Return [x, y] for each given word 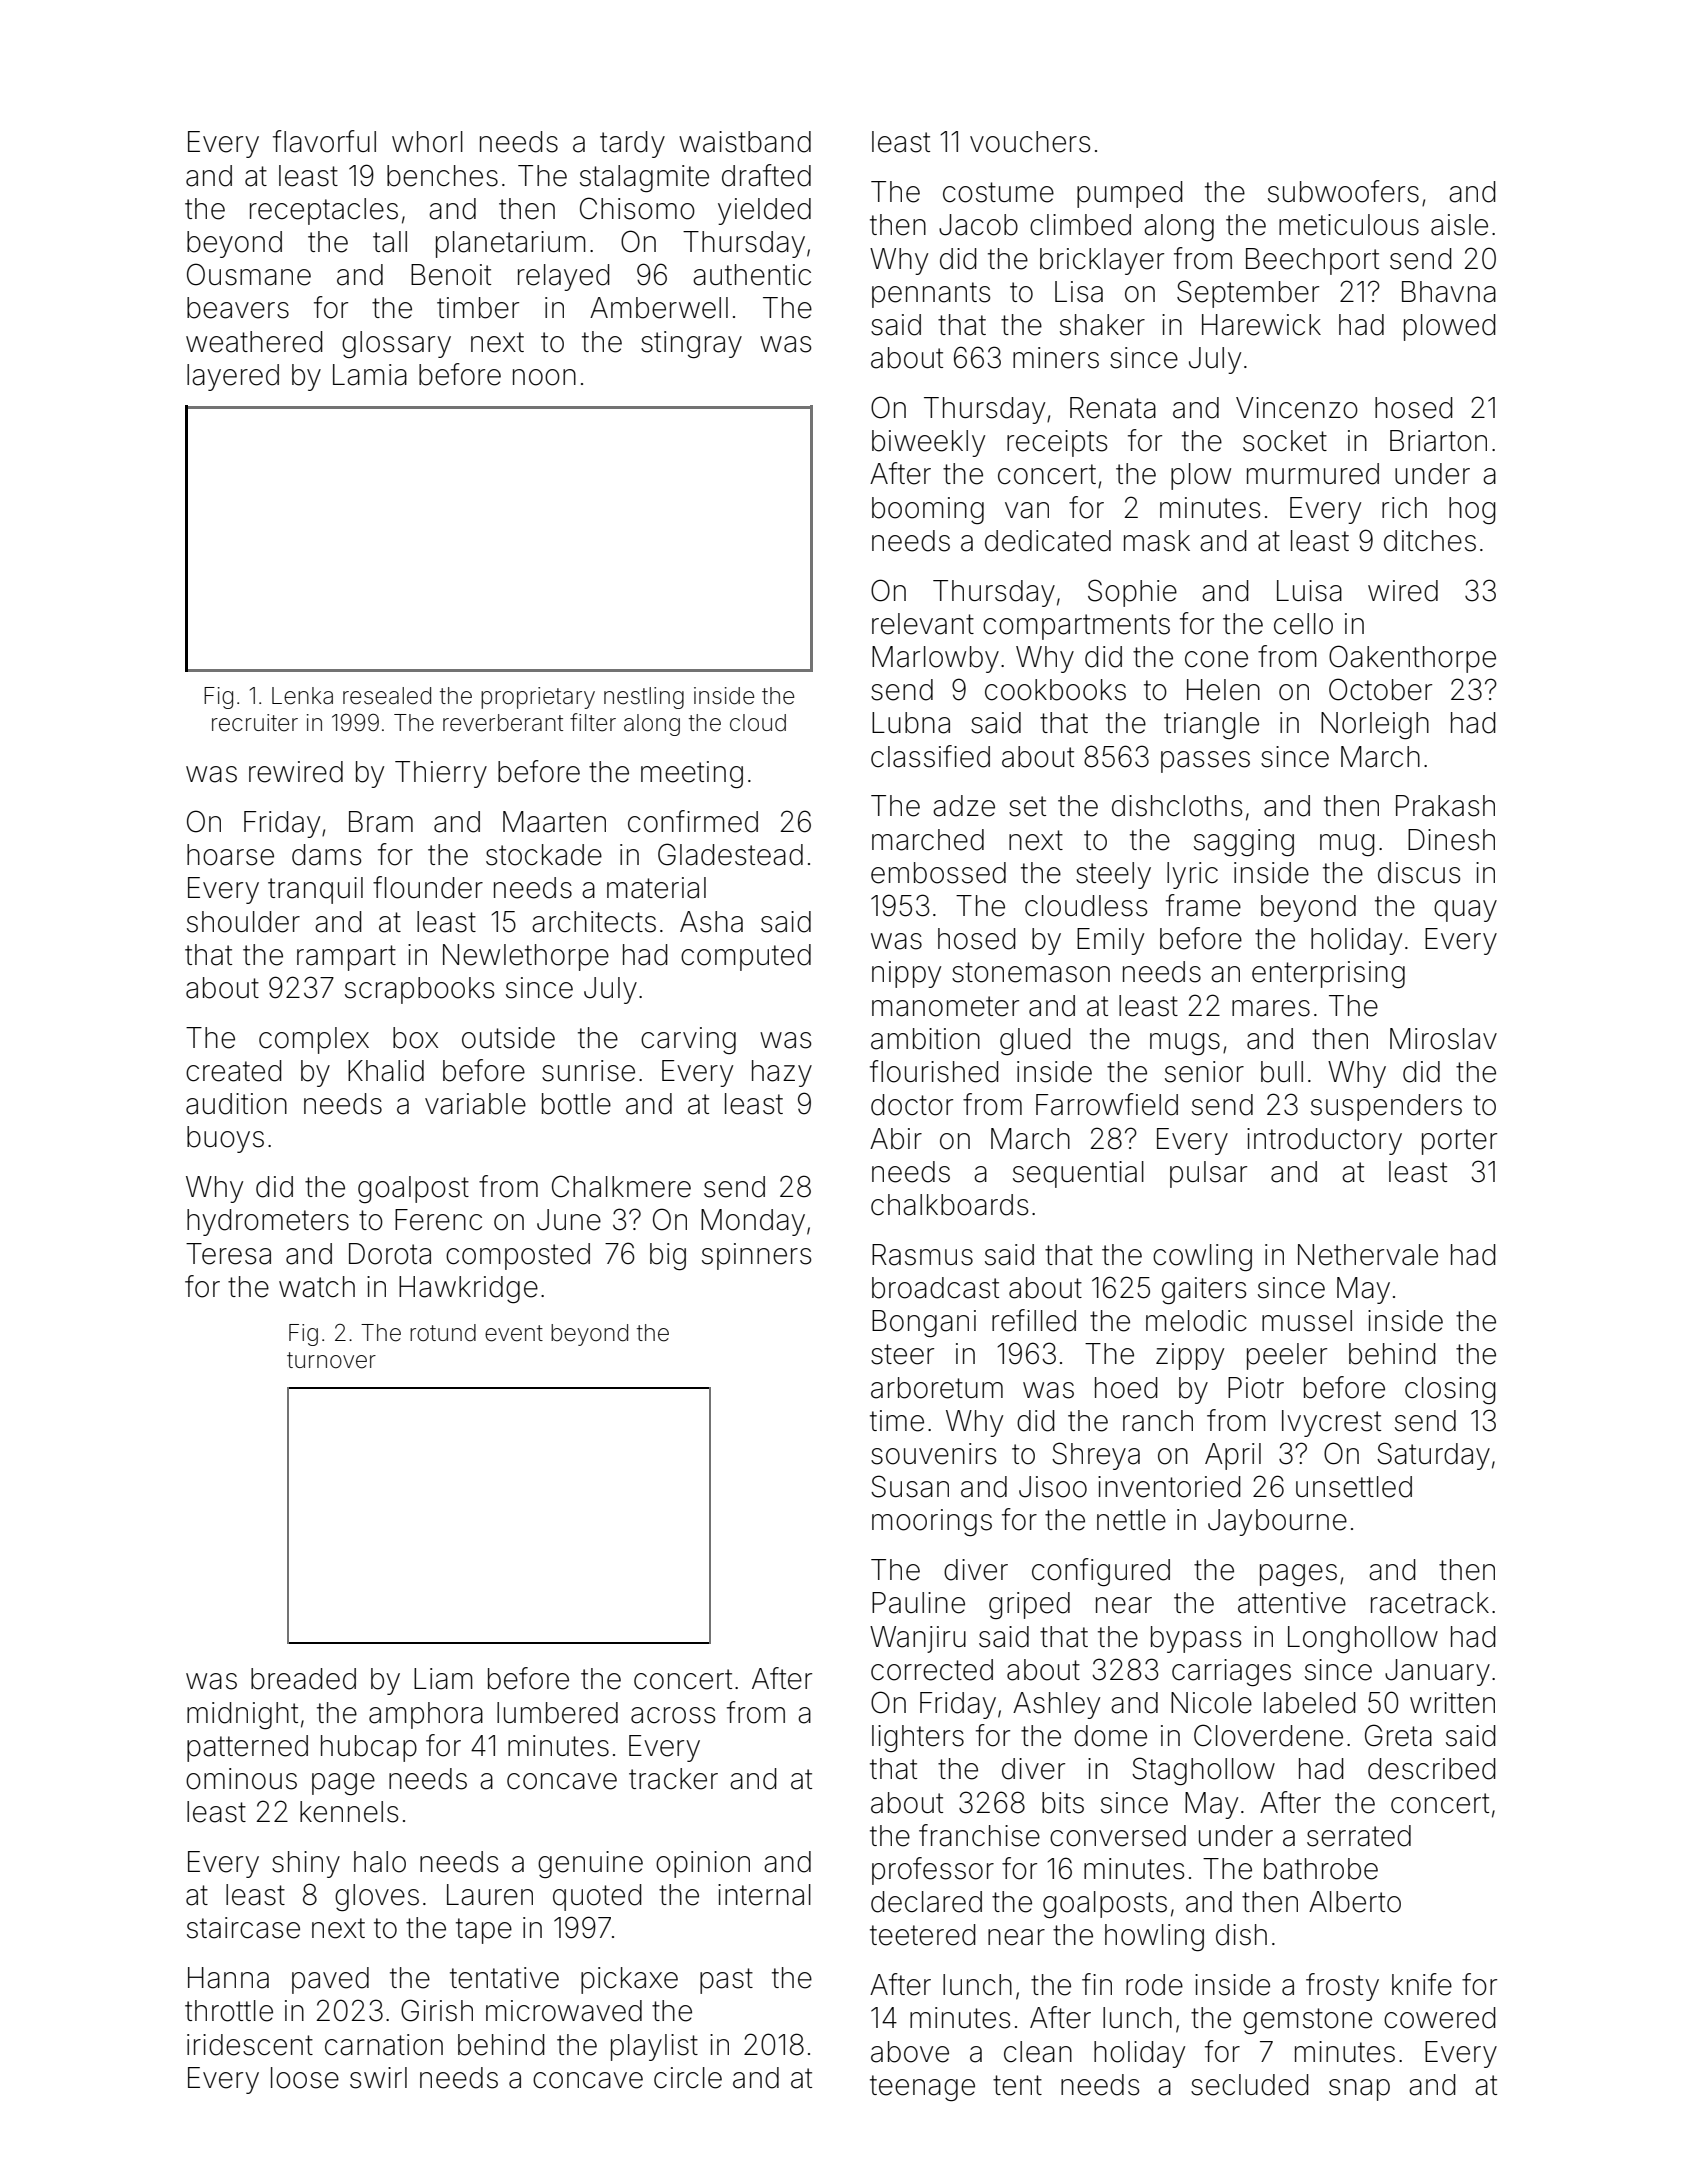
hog [1472, 510]
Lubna [911, 723]
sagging [1244, 842]
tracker [673, 1779]
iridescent [250, 2045]
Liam [443, 1679]
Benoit [451, 275]
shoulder [243, 922]
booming [928, 510]
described [1432, 1769]
